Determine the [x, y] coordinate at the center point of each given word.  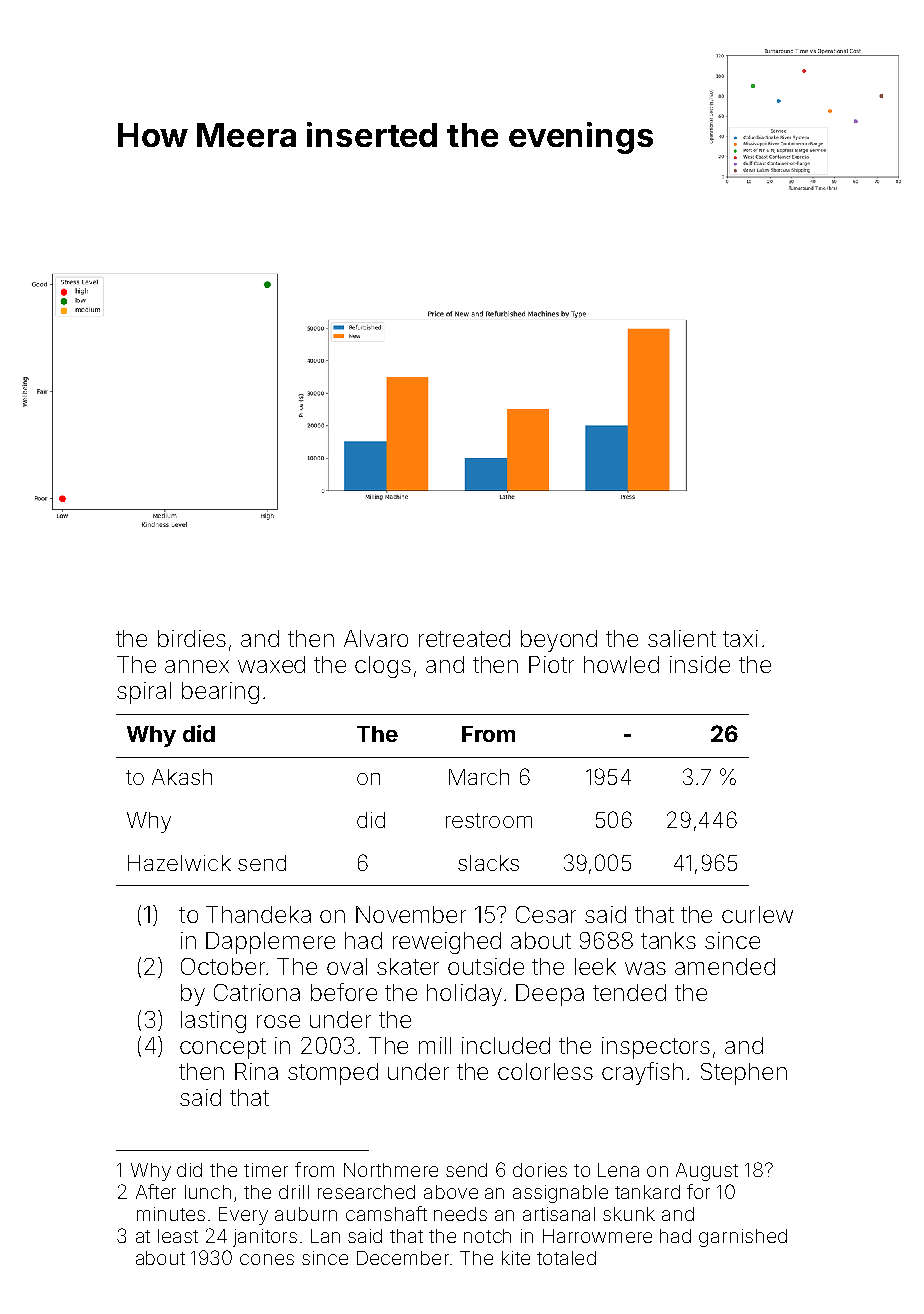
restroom [489, 820]
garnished [743, 1238]
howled [621, 664]
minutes [171, 1214]
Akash [182, 777]
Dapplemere [270, 943]
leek [595, 966]
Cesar [546, 914]
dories [540, 1170]
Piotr [551, 664]
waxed [271, 664]
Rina [256, 1071]
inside [700, 664]
